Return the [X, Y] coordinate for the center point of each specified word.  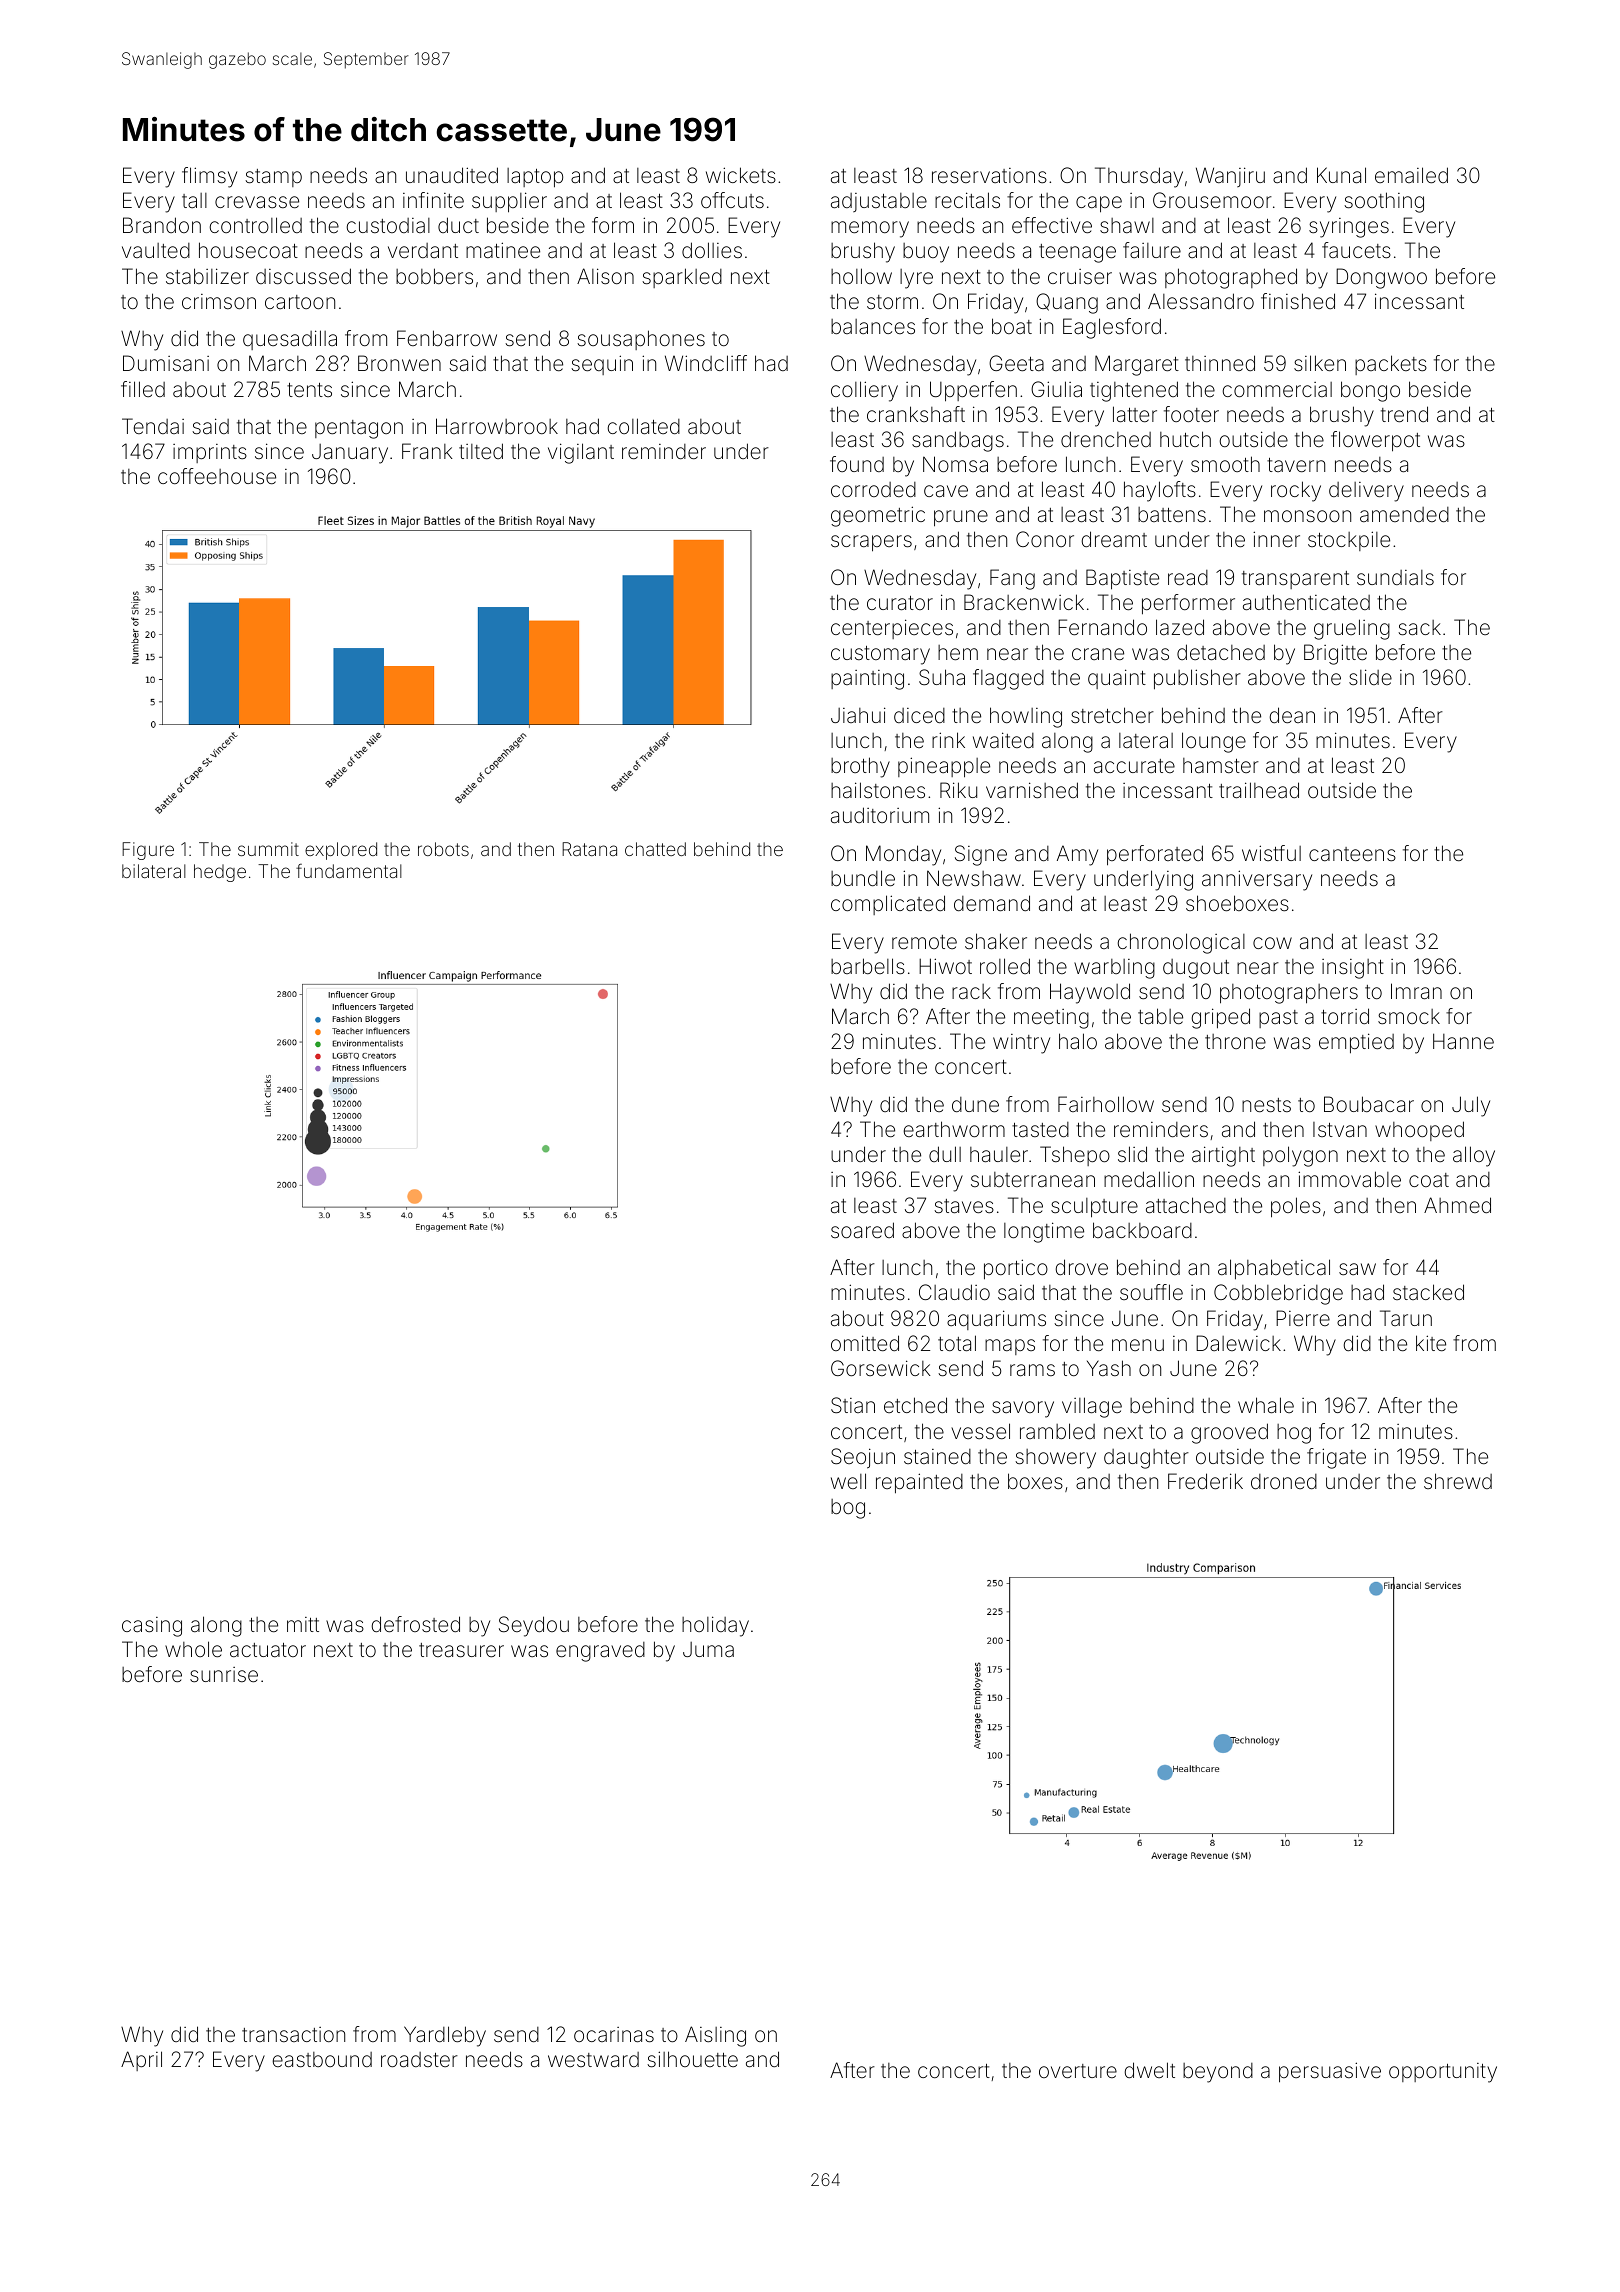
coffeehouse [217, 476]
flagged [1008, 679]
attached [1186, 1205]
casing [152, 1627]
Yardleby [445, 2036]
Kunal [1341, 175]
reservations [989, 175]
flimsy [209, 177]
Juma [708, 1649]
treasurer [461, 1650]
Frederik [1205, 1481]
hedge [220, 873]
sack [1419, 627]
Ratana [589, 849]
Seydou [534, 1626]
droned [1284, 1481]
